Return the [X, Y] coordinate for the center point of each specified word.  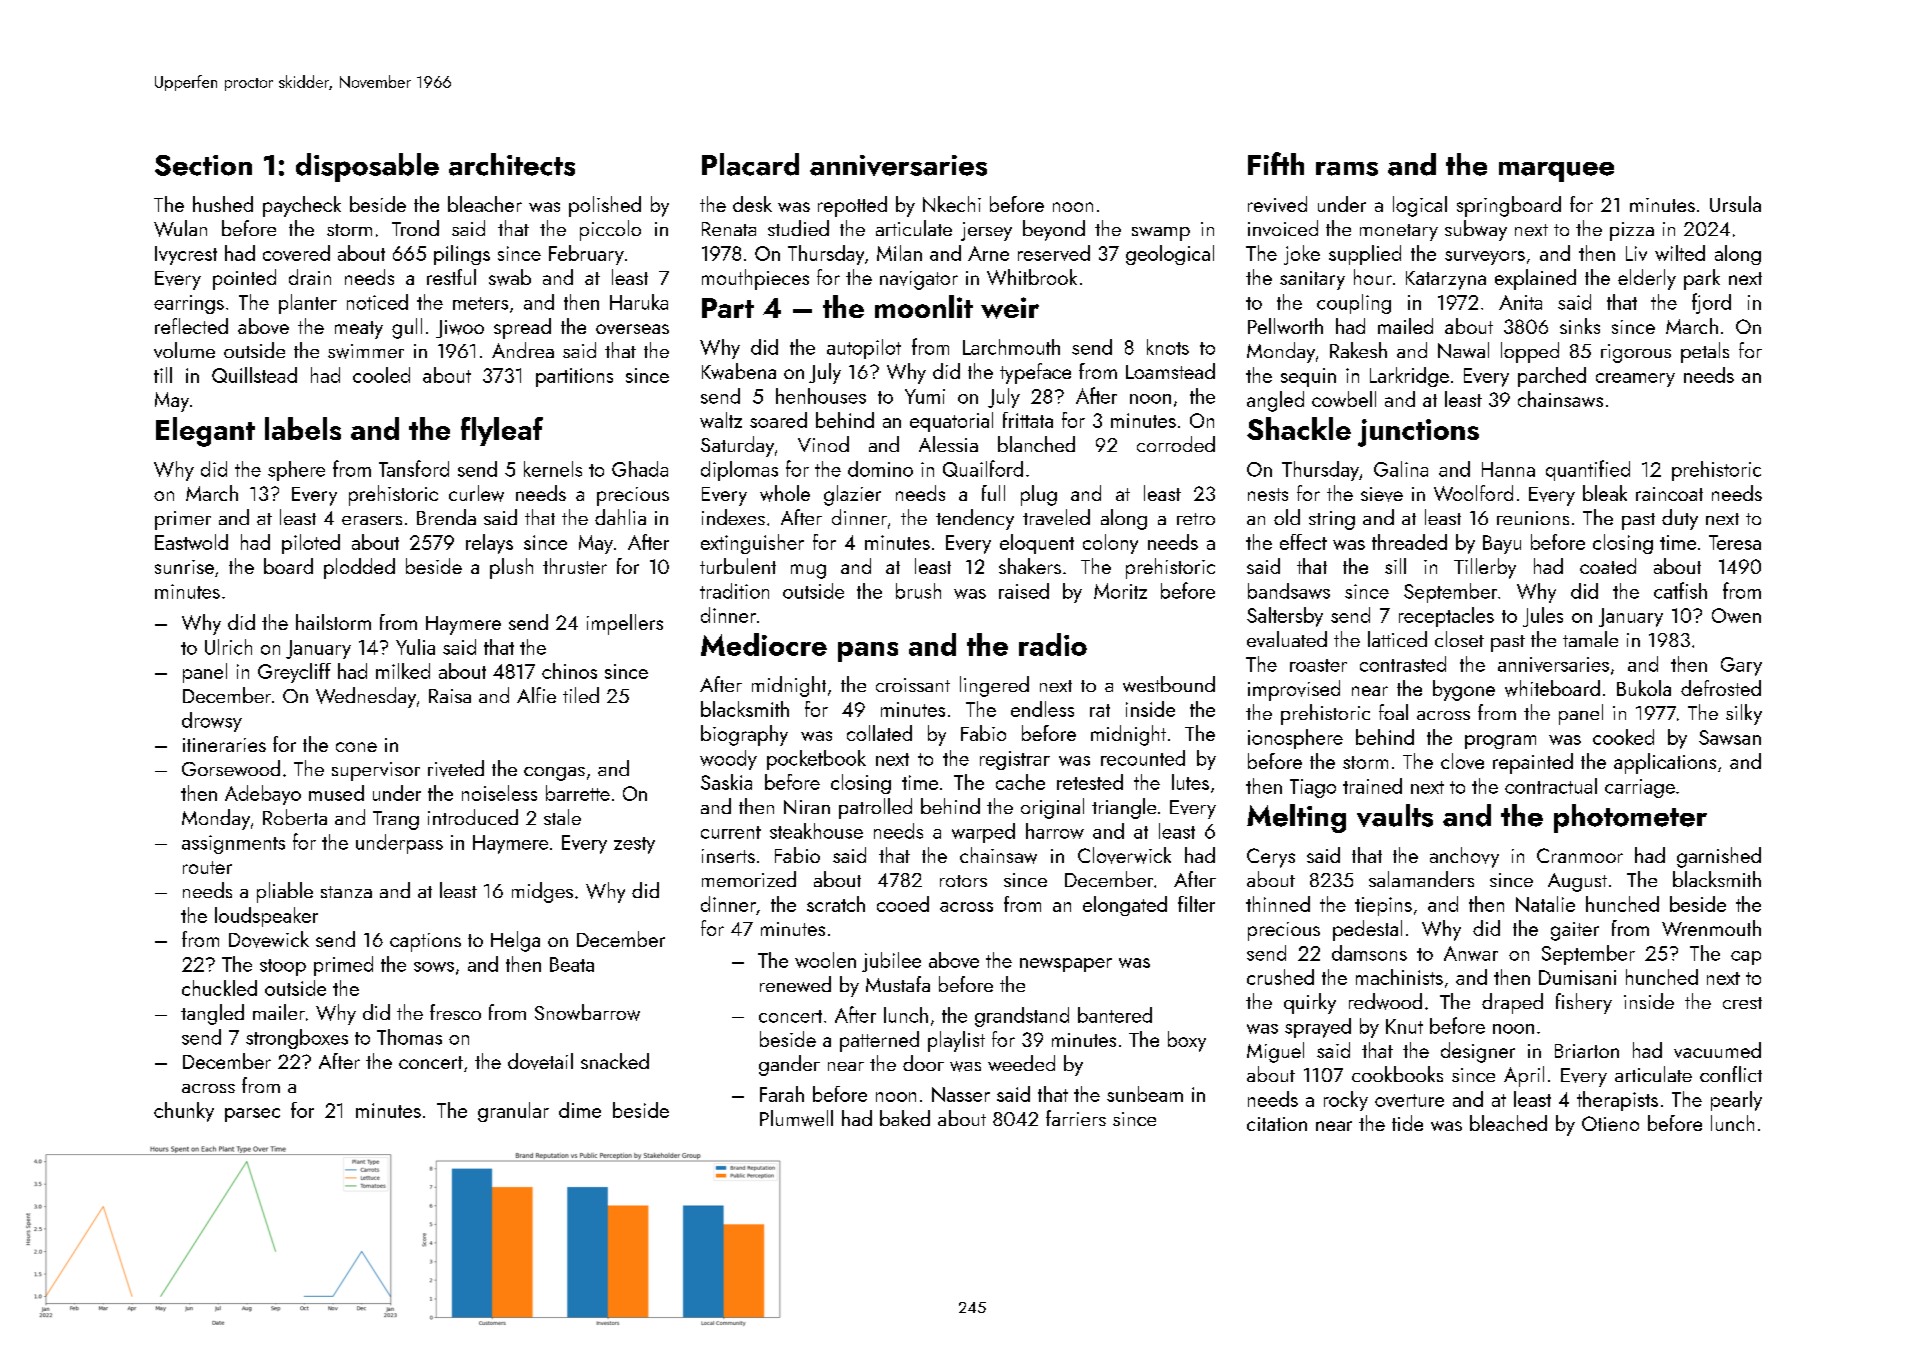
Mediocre [764, 644]
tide [1407, 1123]
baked [905, 1118]
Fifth [1276, 163]
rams [1347, 169]
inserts [728, 856]
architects [512, 164]
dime [580, 1110]
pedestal [1367, 930]
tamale [1590, 639]
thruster [575, 566]
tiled [581, 695]
